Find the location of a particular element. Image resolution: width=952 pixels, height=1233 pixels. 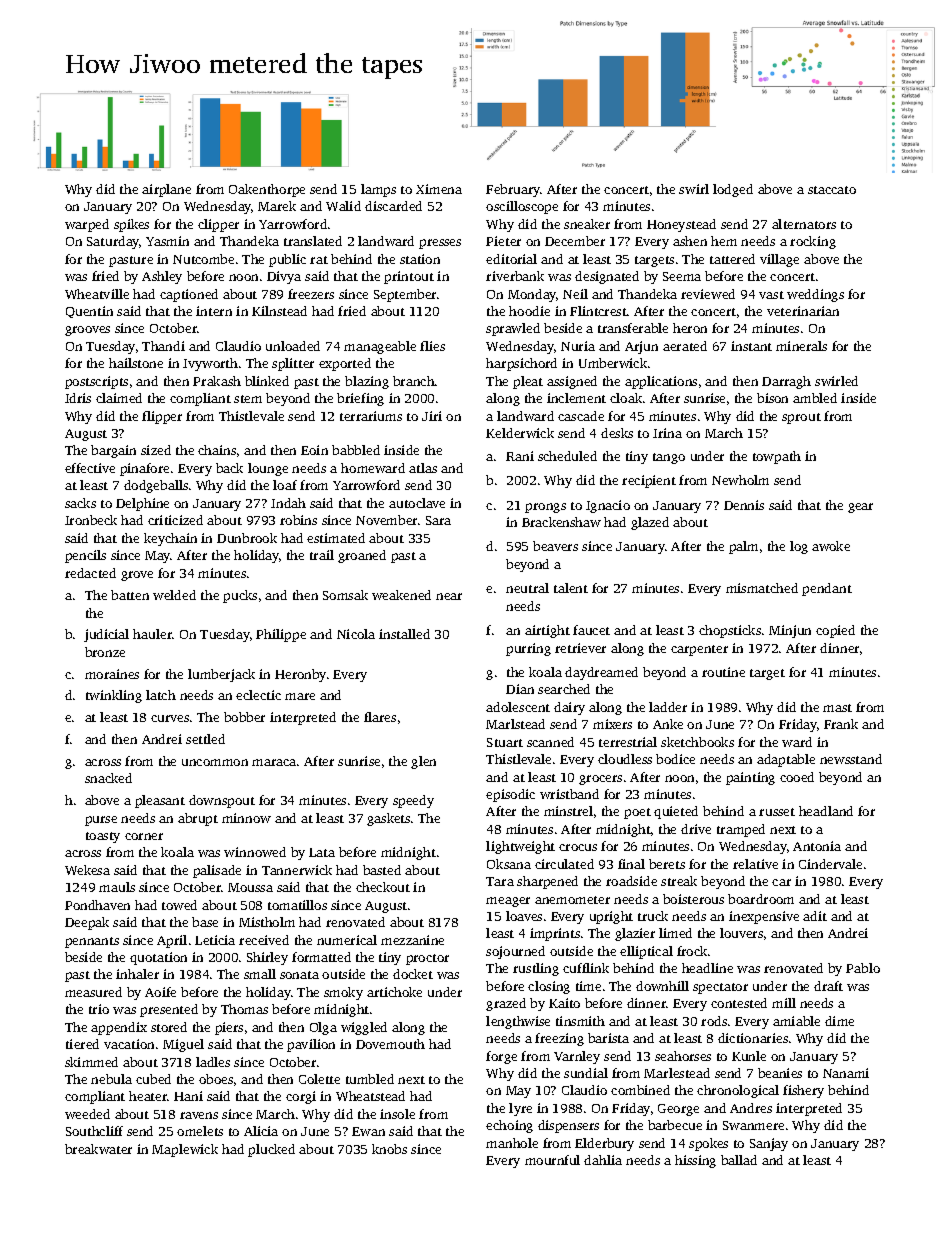

spikes is located at coordinates (131, 225).
